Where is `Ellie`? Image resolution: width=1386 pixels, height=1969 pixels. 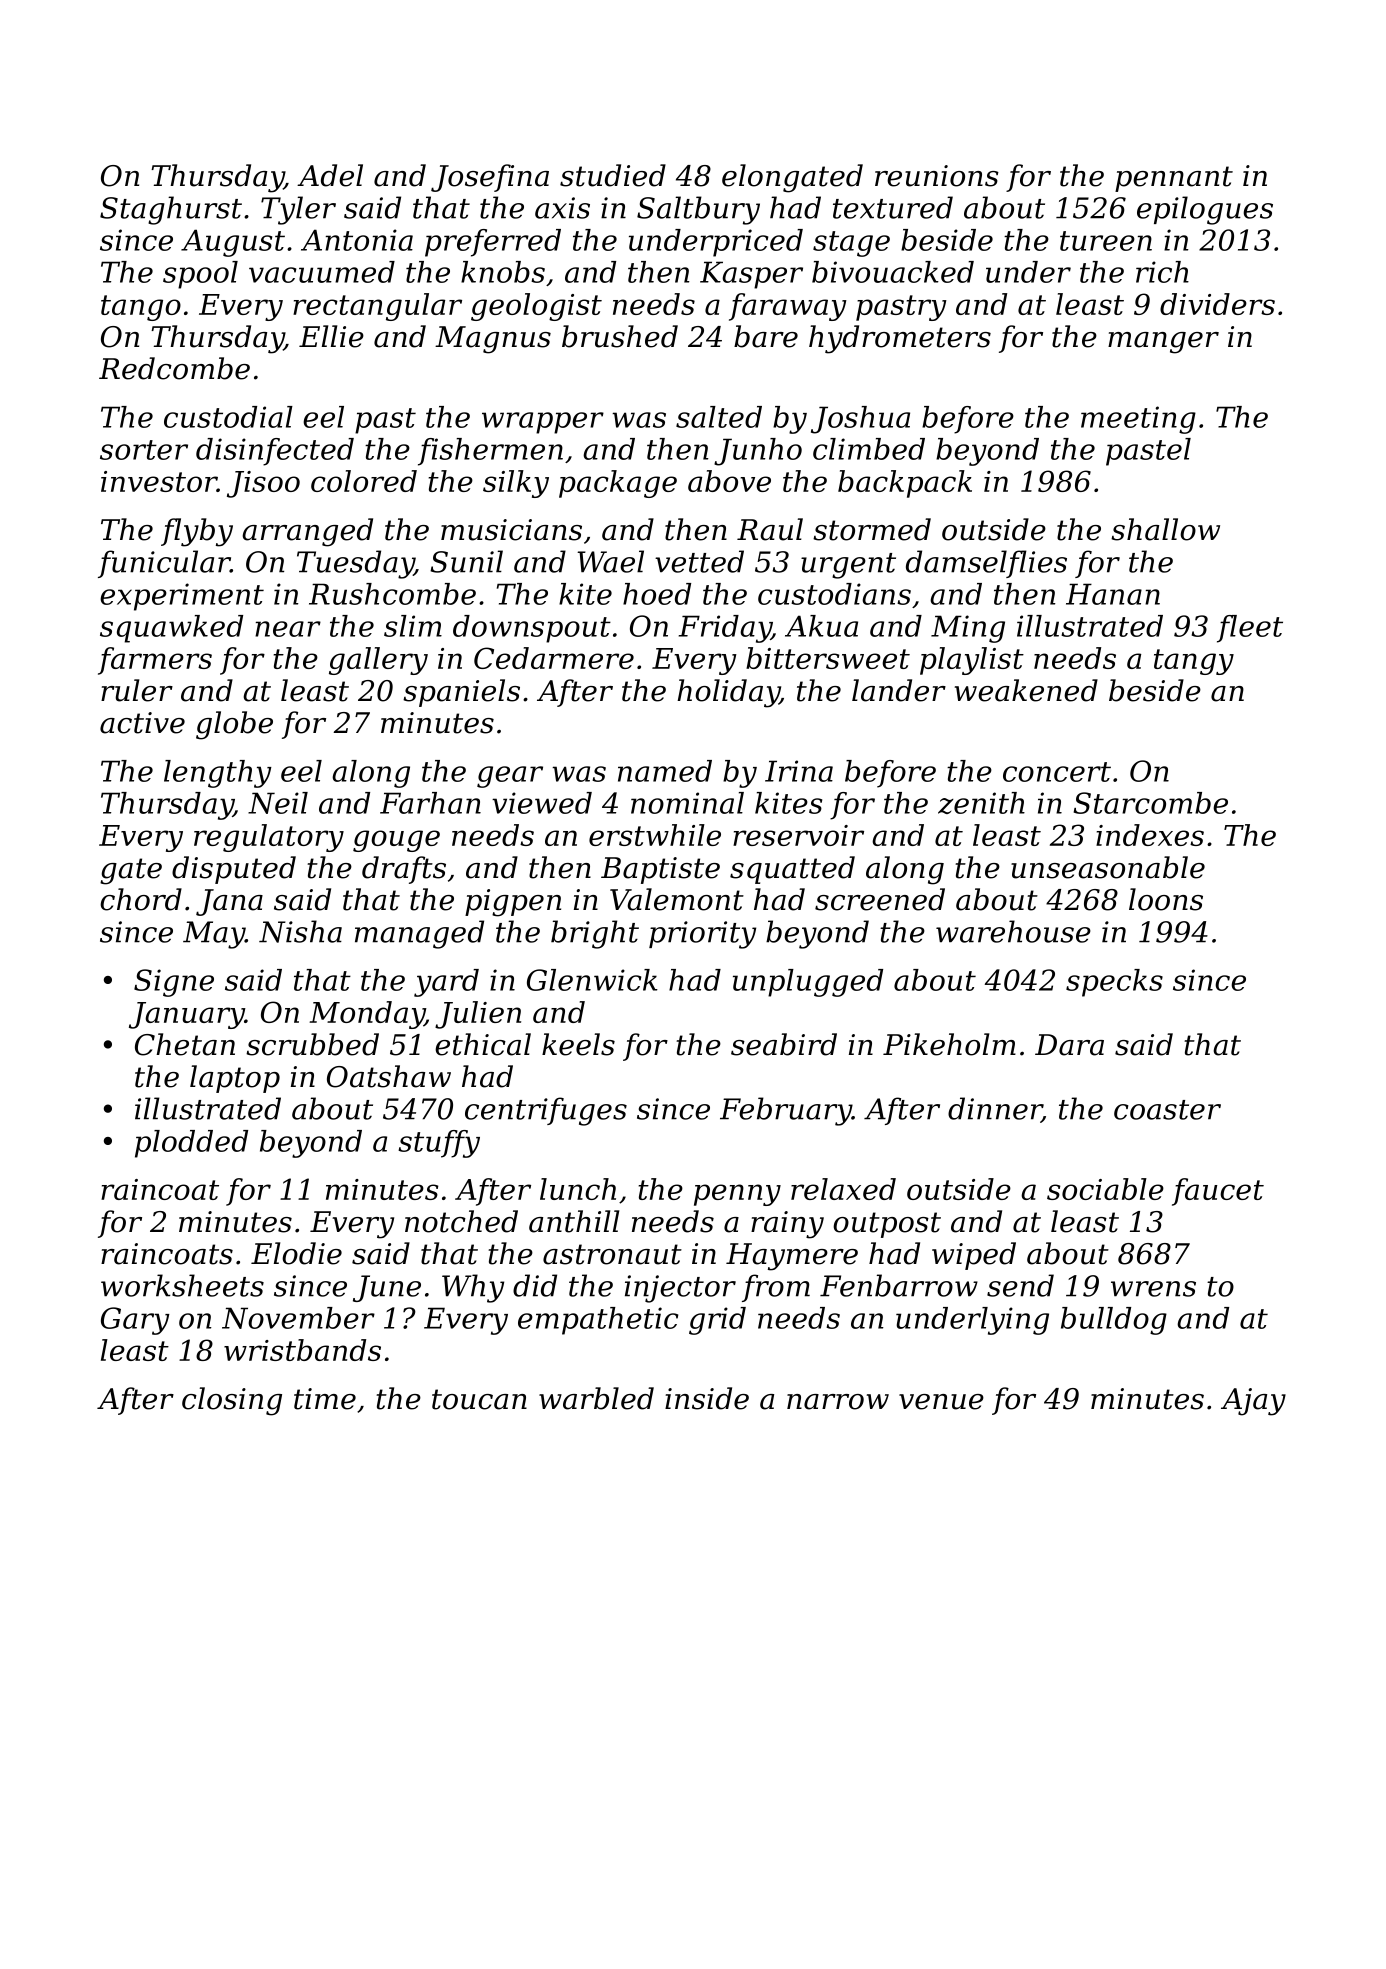 Ellie is located at coordinates (331, 336).
